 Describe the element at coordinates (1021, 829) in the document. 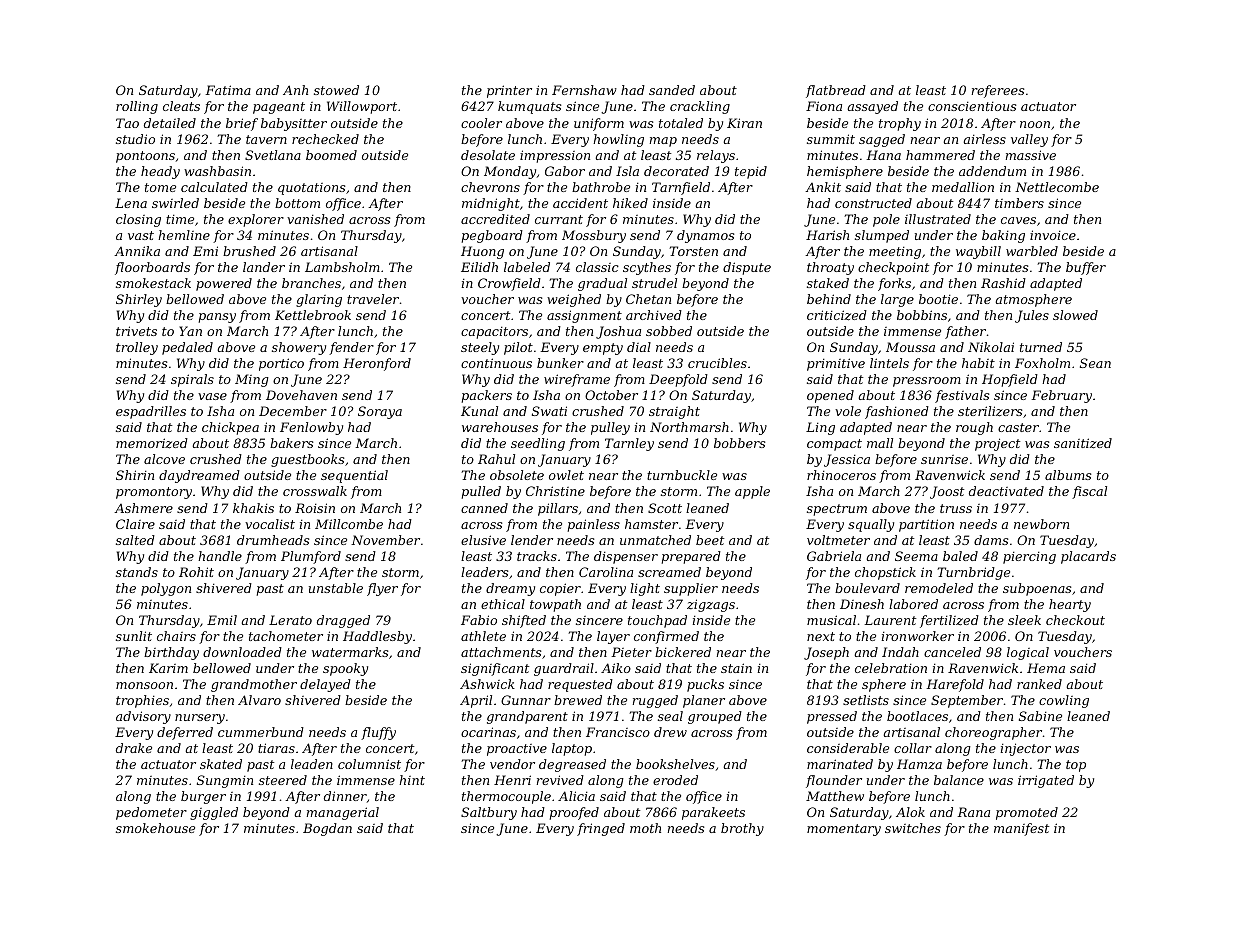

I see `manifest` at that location.
